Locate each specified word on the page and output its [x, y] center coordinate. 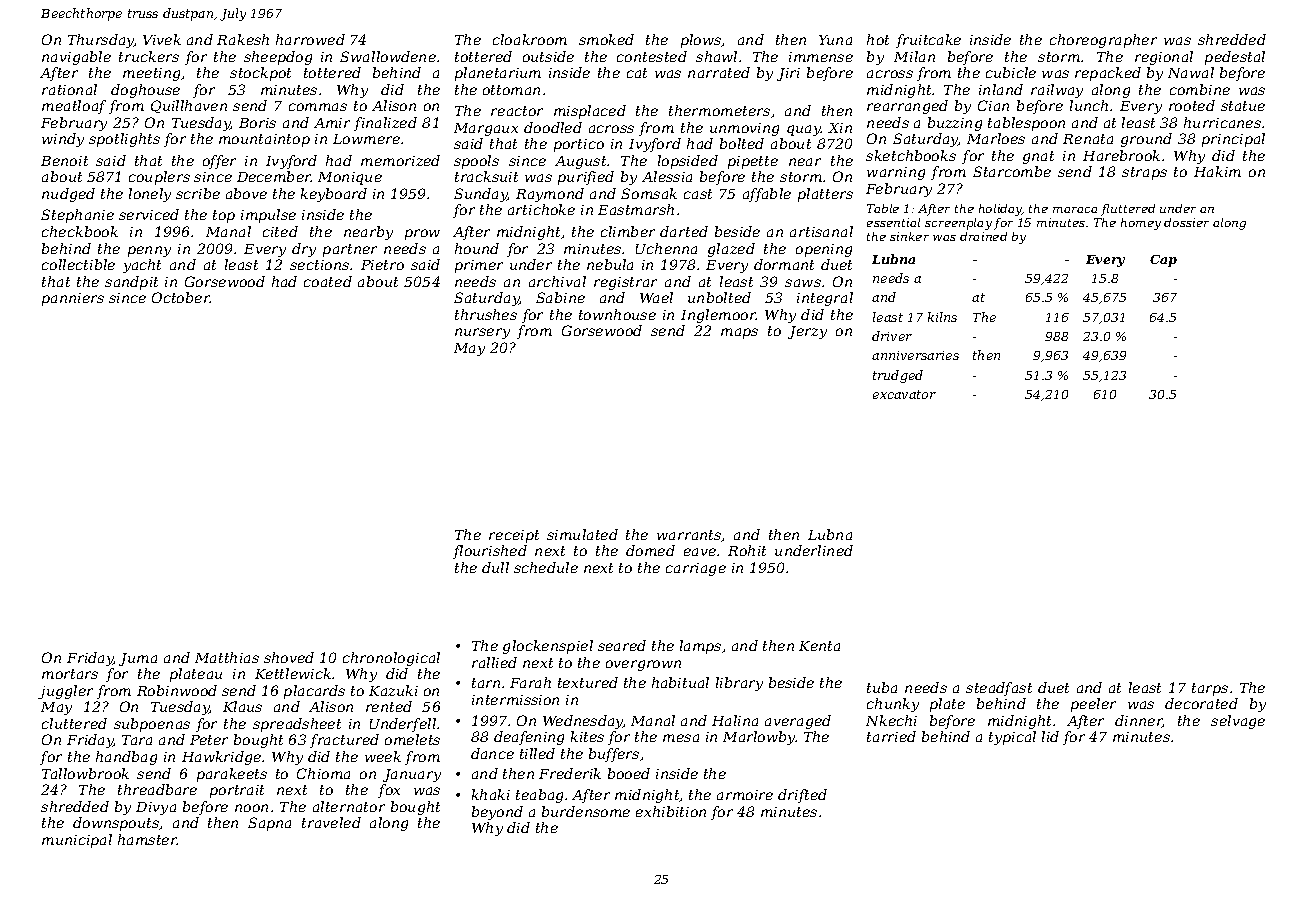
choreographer [1103, 41]
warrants [689, 536]
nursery [482, 333]
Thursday [101, 41]
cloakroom [530, 39]
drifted [802, 796]
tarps [1210, 689]
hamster [147, 839]
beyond [497, 813]
